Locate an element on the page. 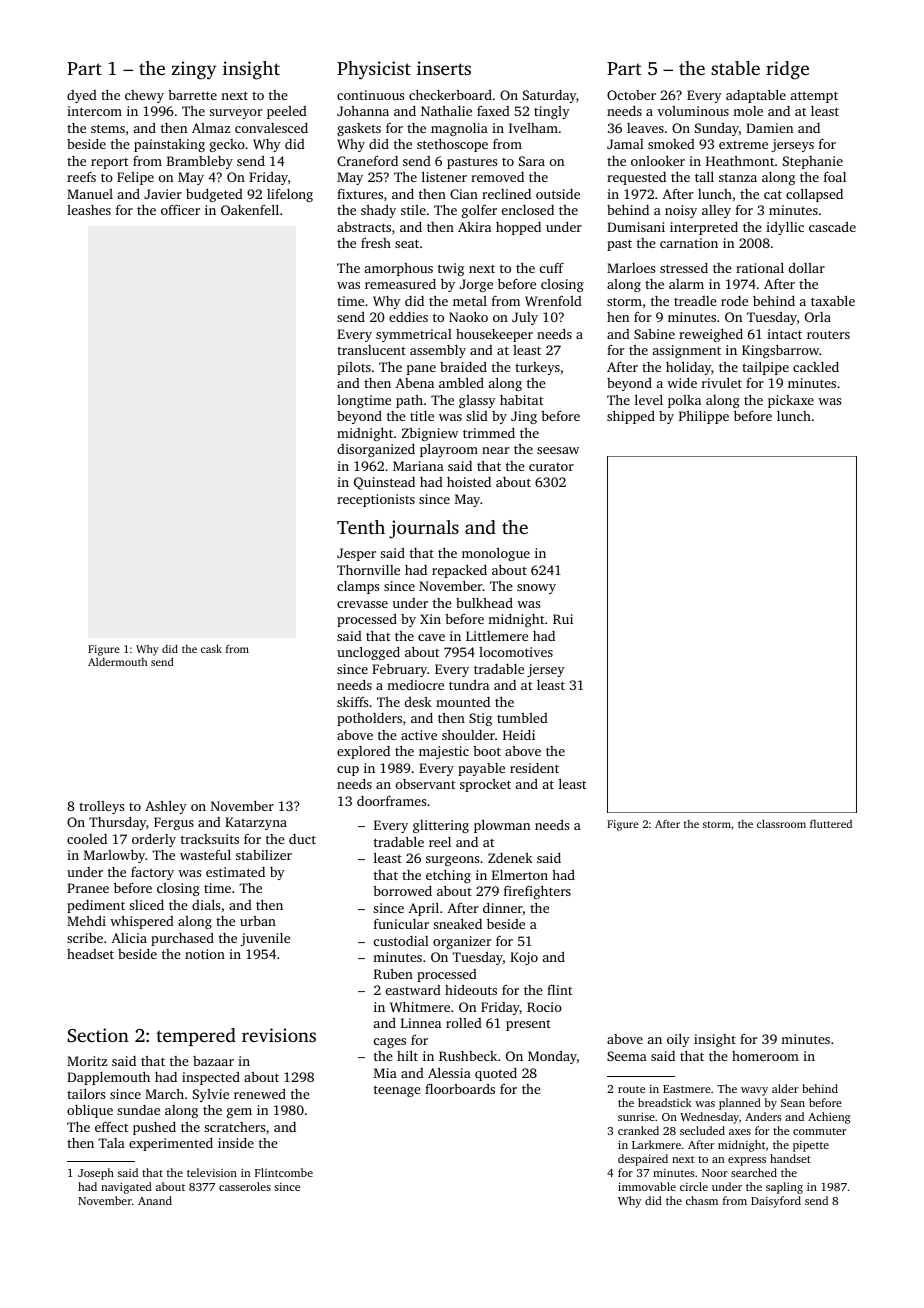  Whitmere is located at coordinates (420, 1006).
